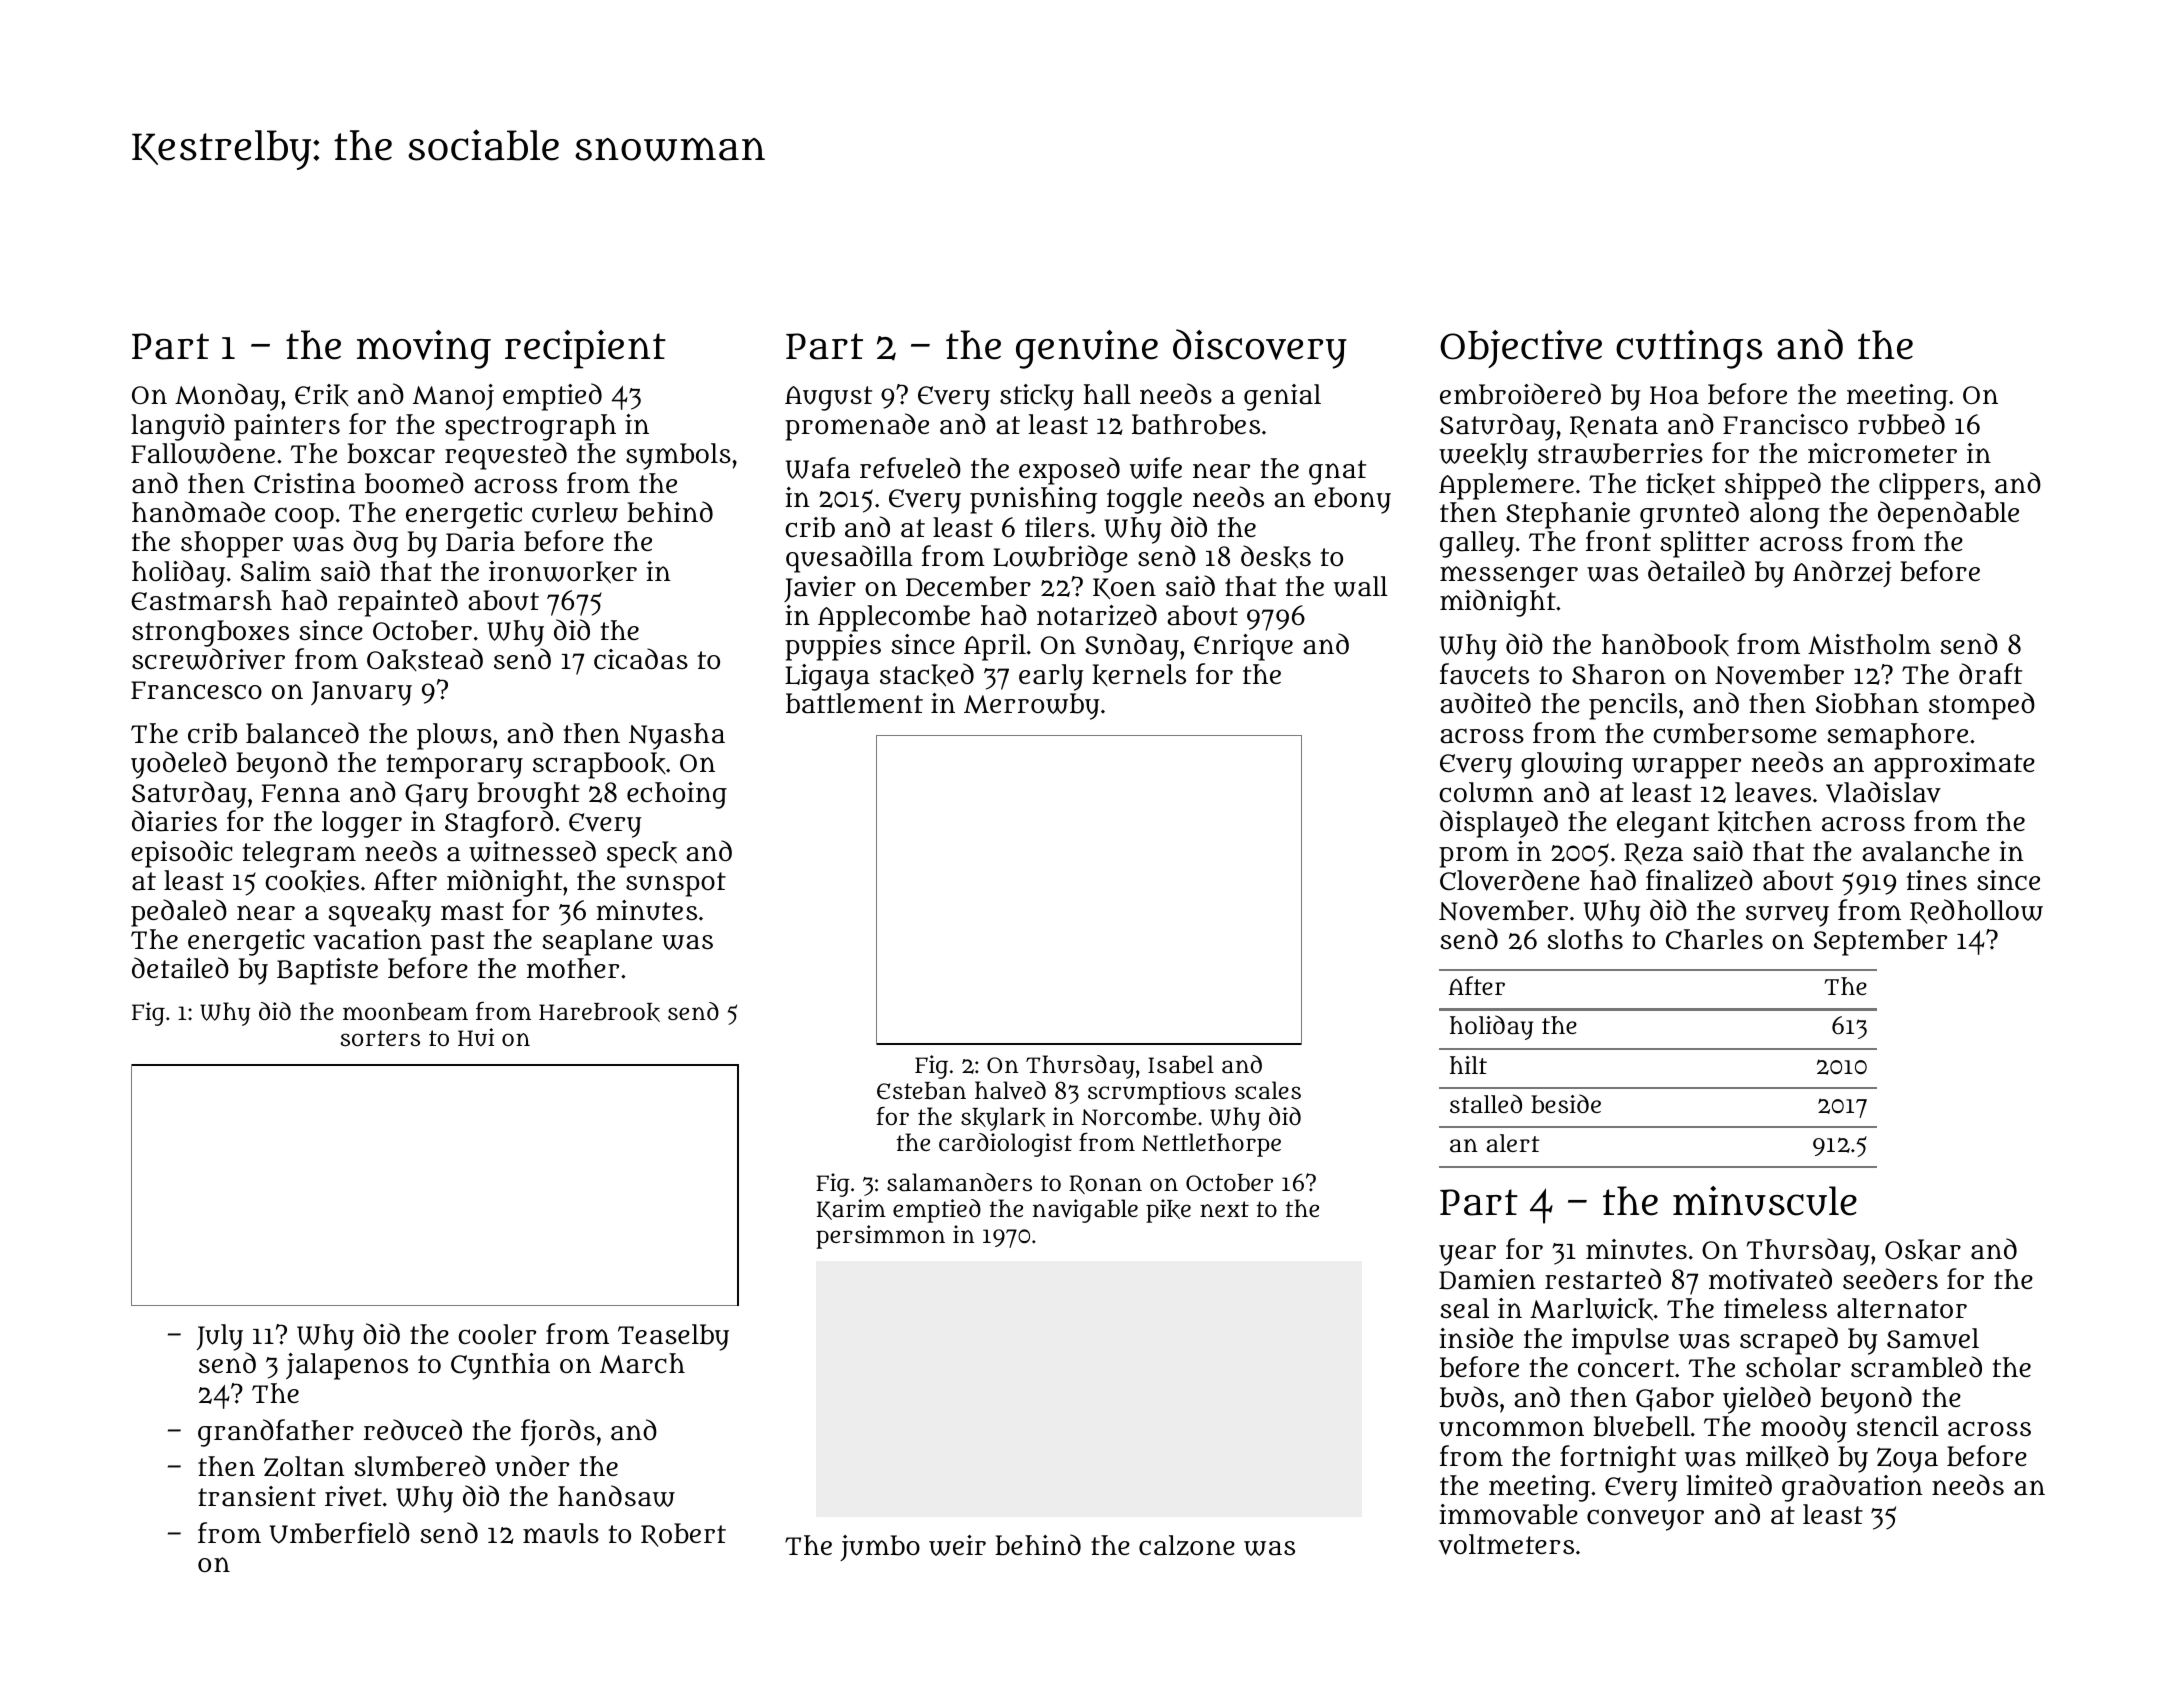  Describe the element at coordinates (1105, 1184) in the image. I see `Ronan` at that location.
